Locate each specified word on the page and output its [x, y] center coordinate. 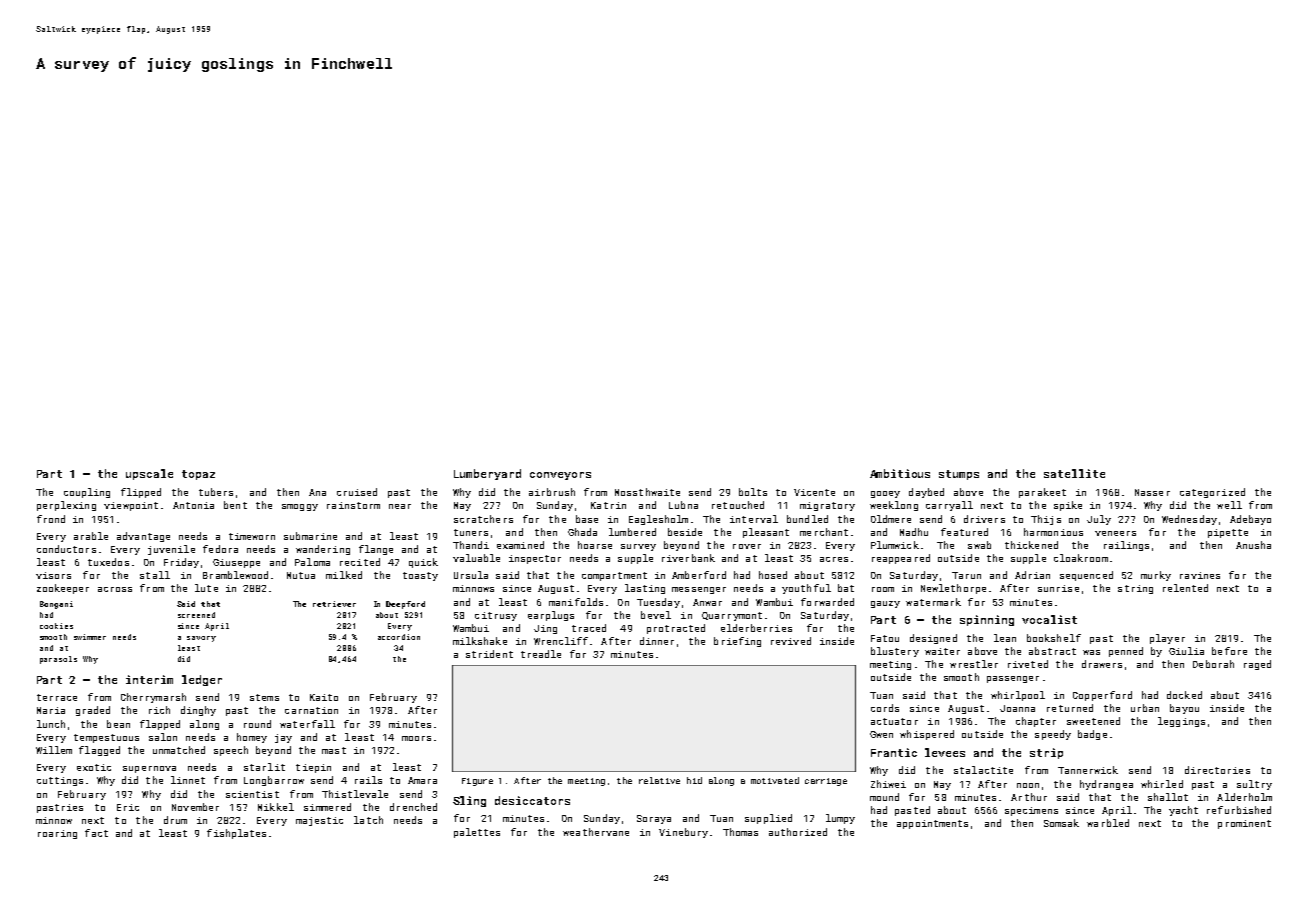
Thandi [471, 545]
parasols [58, 660]
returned [1070, 708]
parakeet [1042, 493]
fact [96, 833]
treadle [541, 654]
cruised [357, 492]
